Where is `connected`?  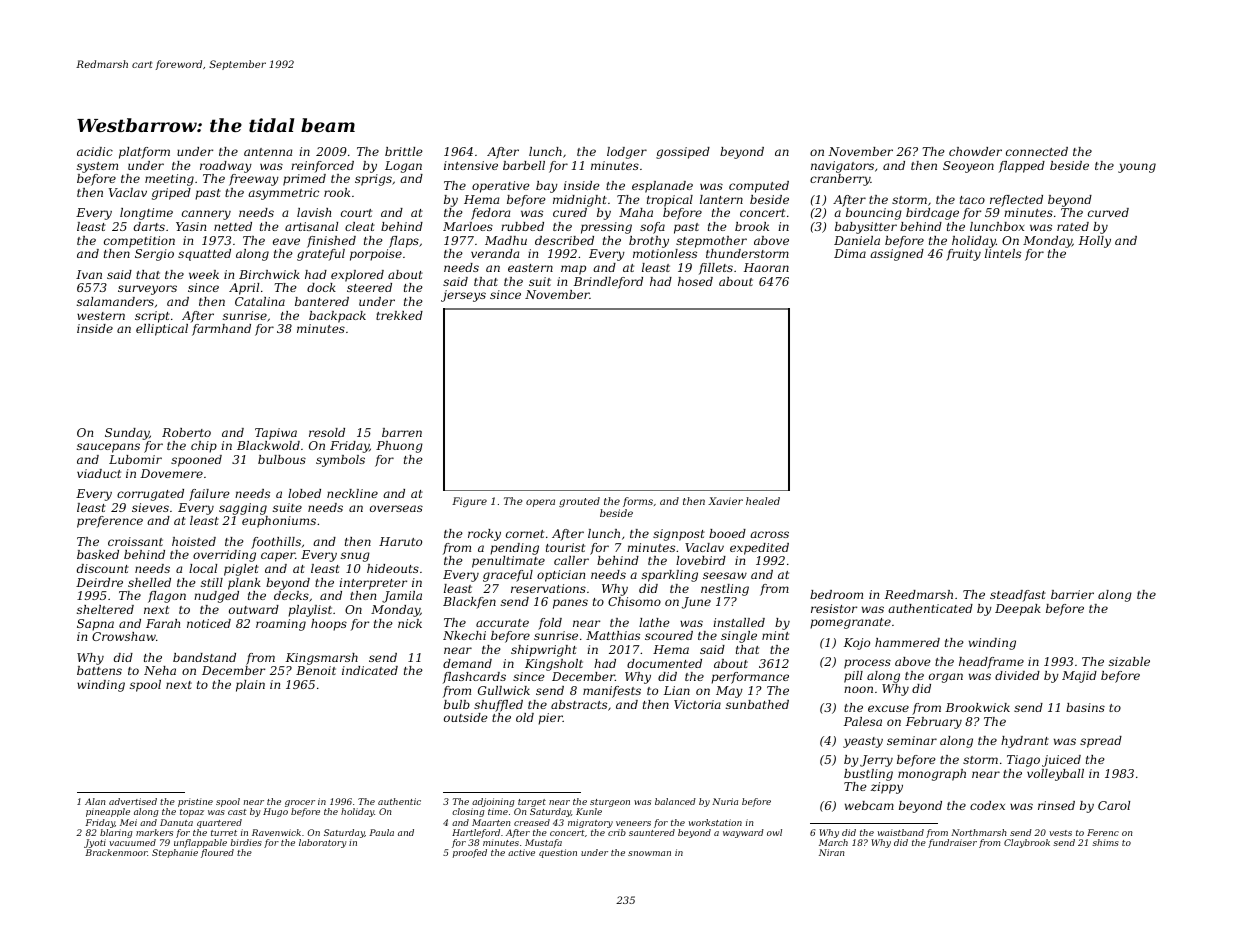
connected is located at coordinates (1037, 151).
